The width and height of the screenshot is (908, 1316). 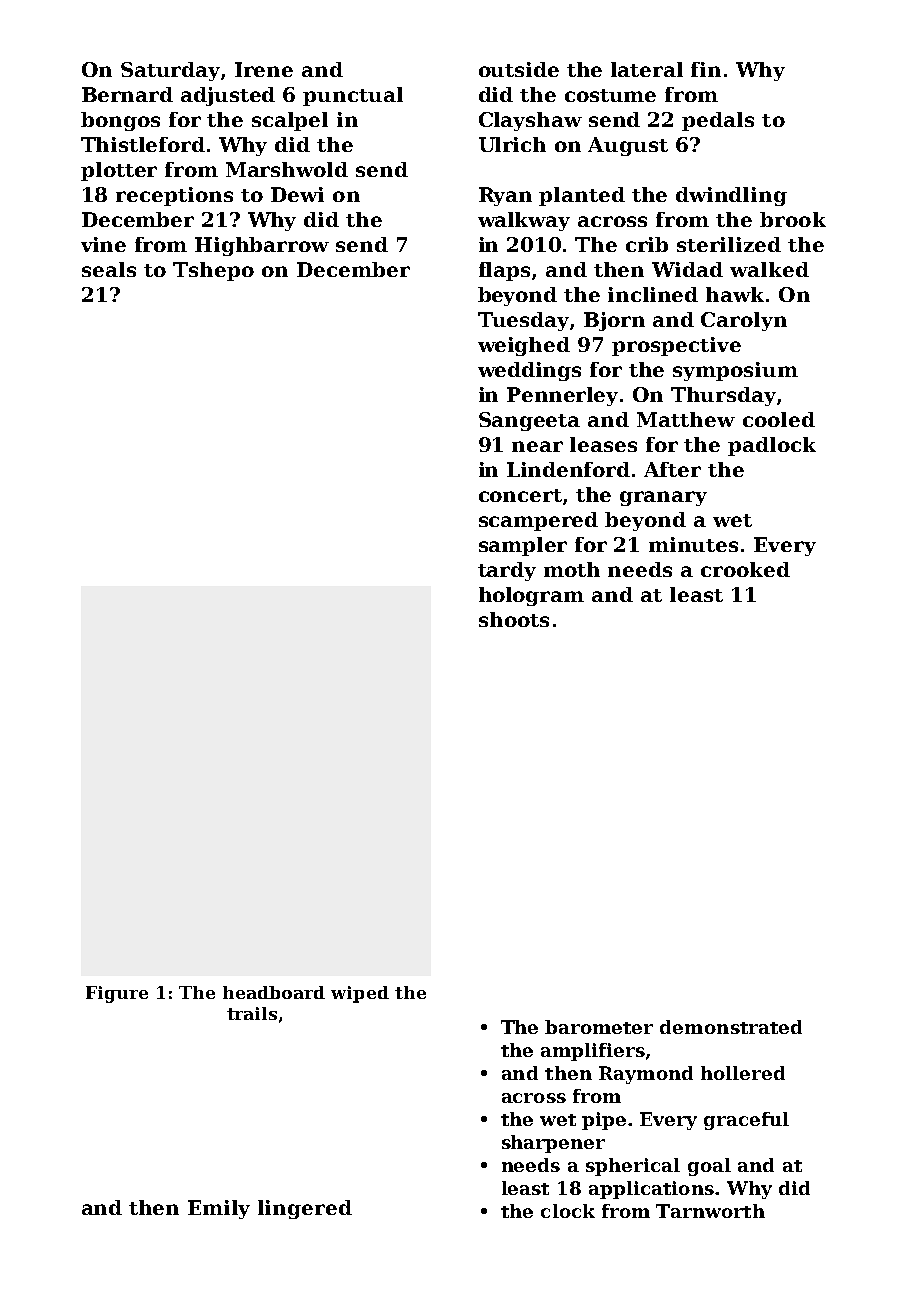 I want to click on fin, so click(x=706, y=69).
